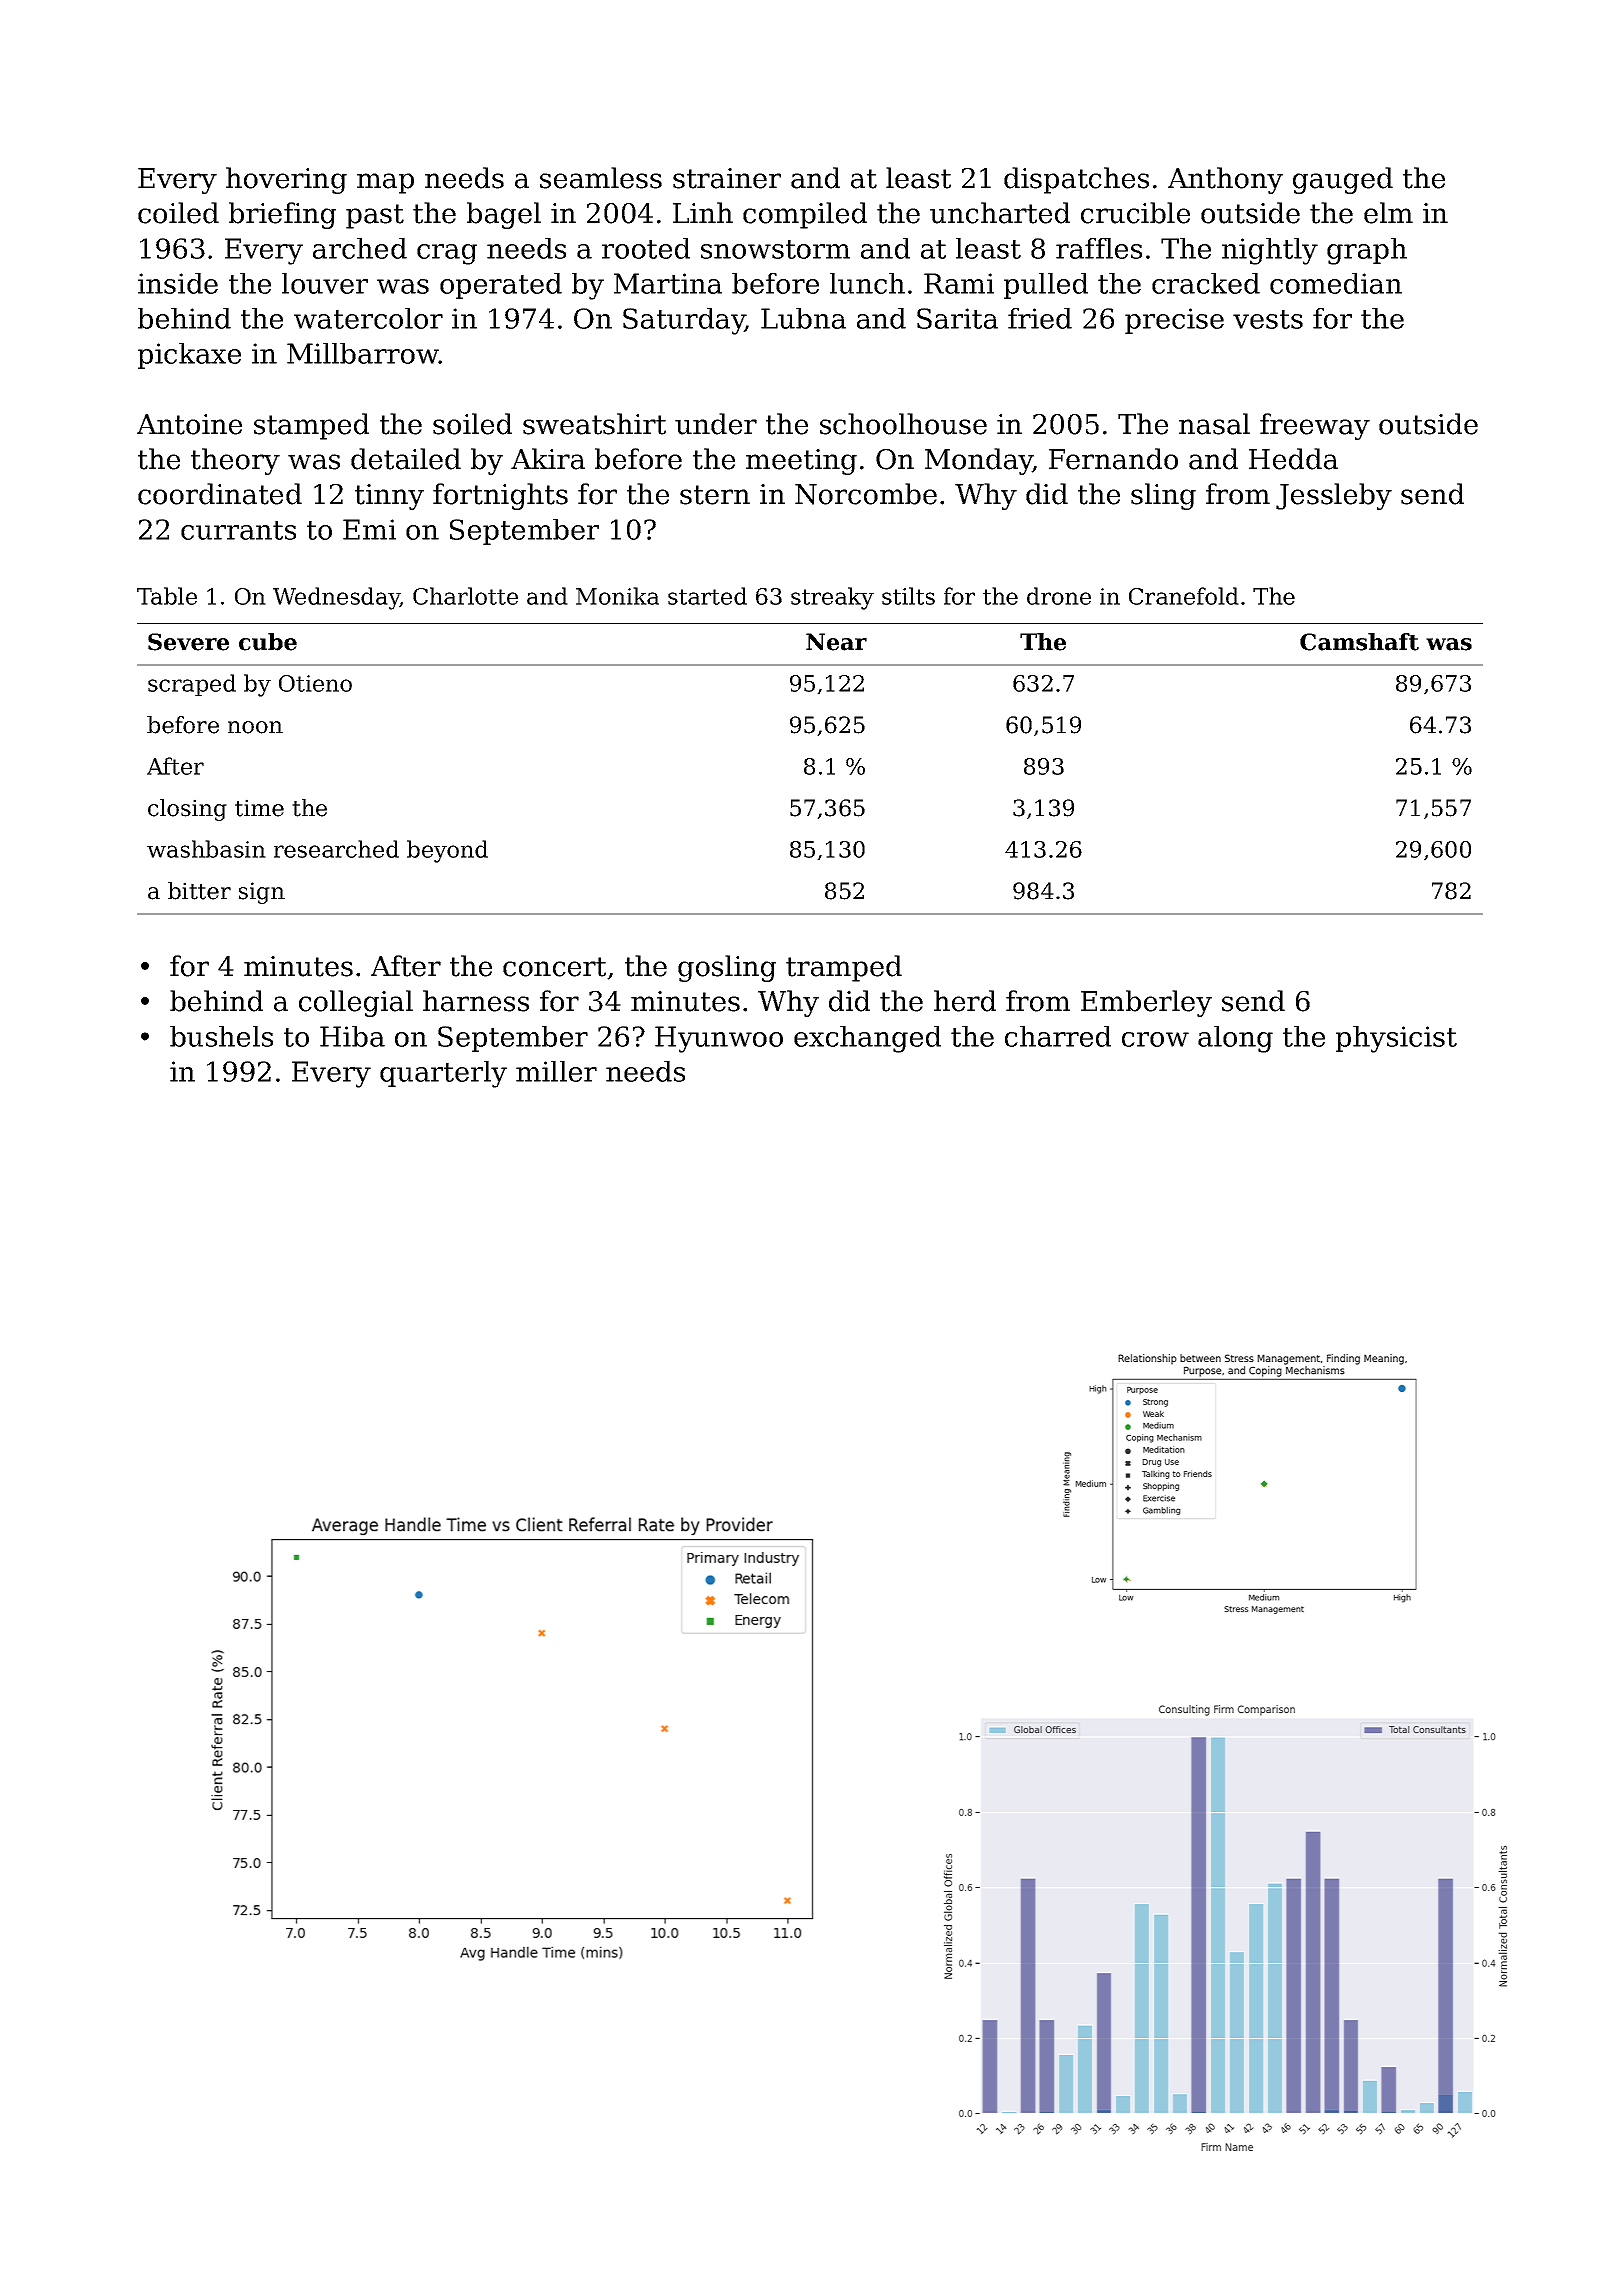  I want to click on nightly, so click(1270, 251).
